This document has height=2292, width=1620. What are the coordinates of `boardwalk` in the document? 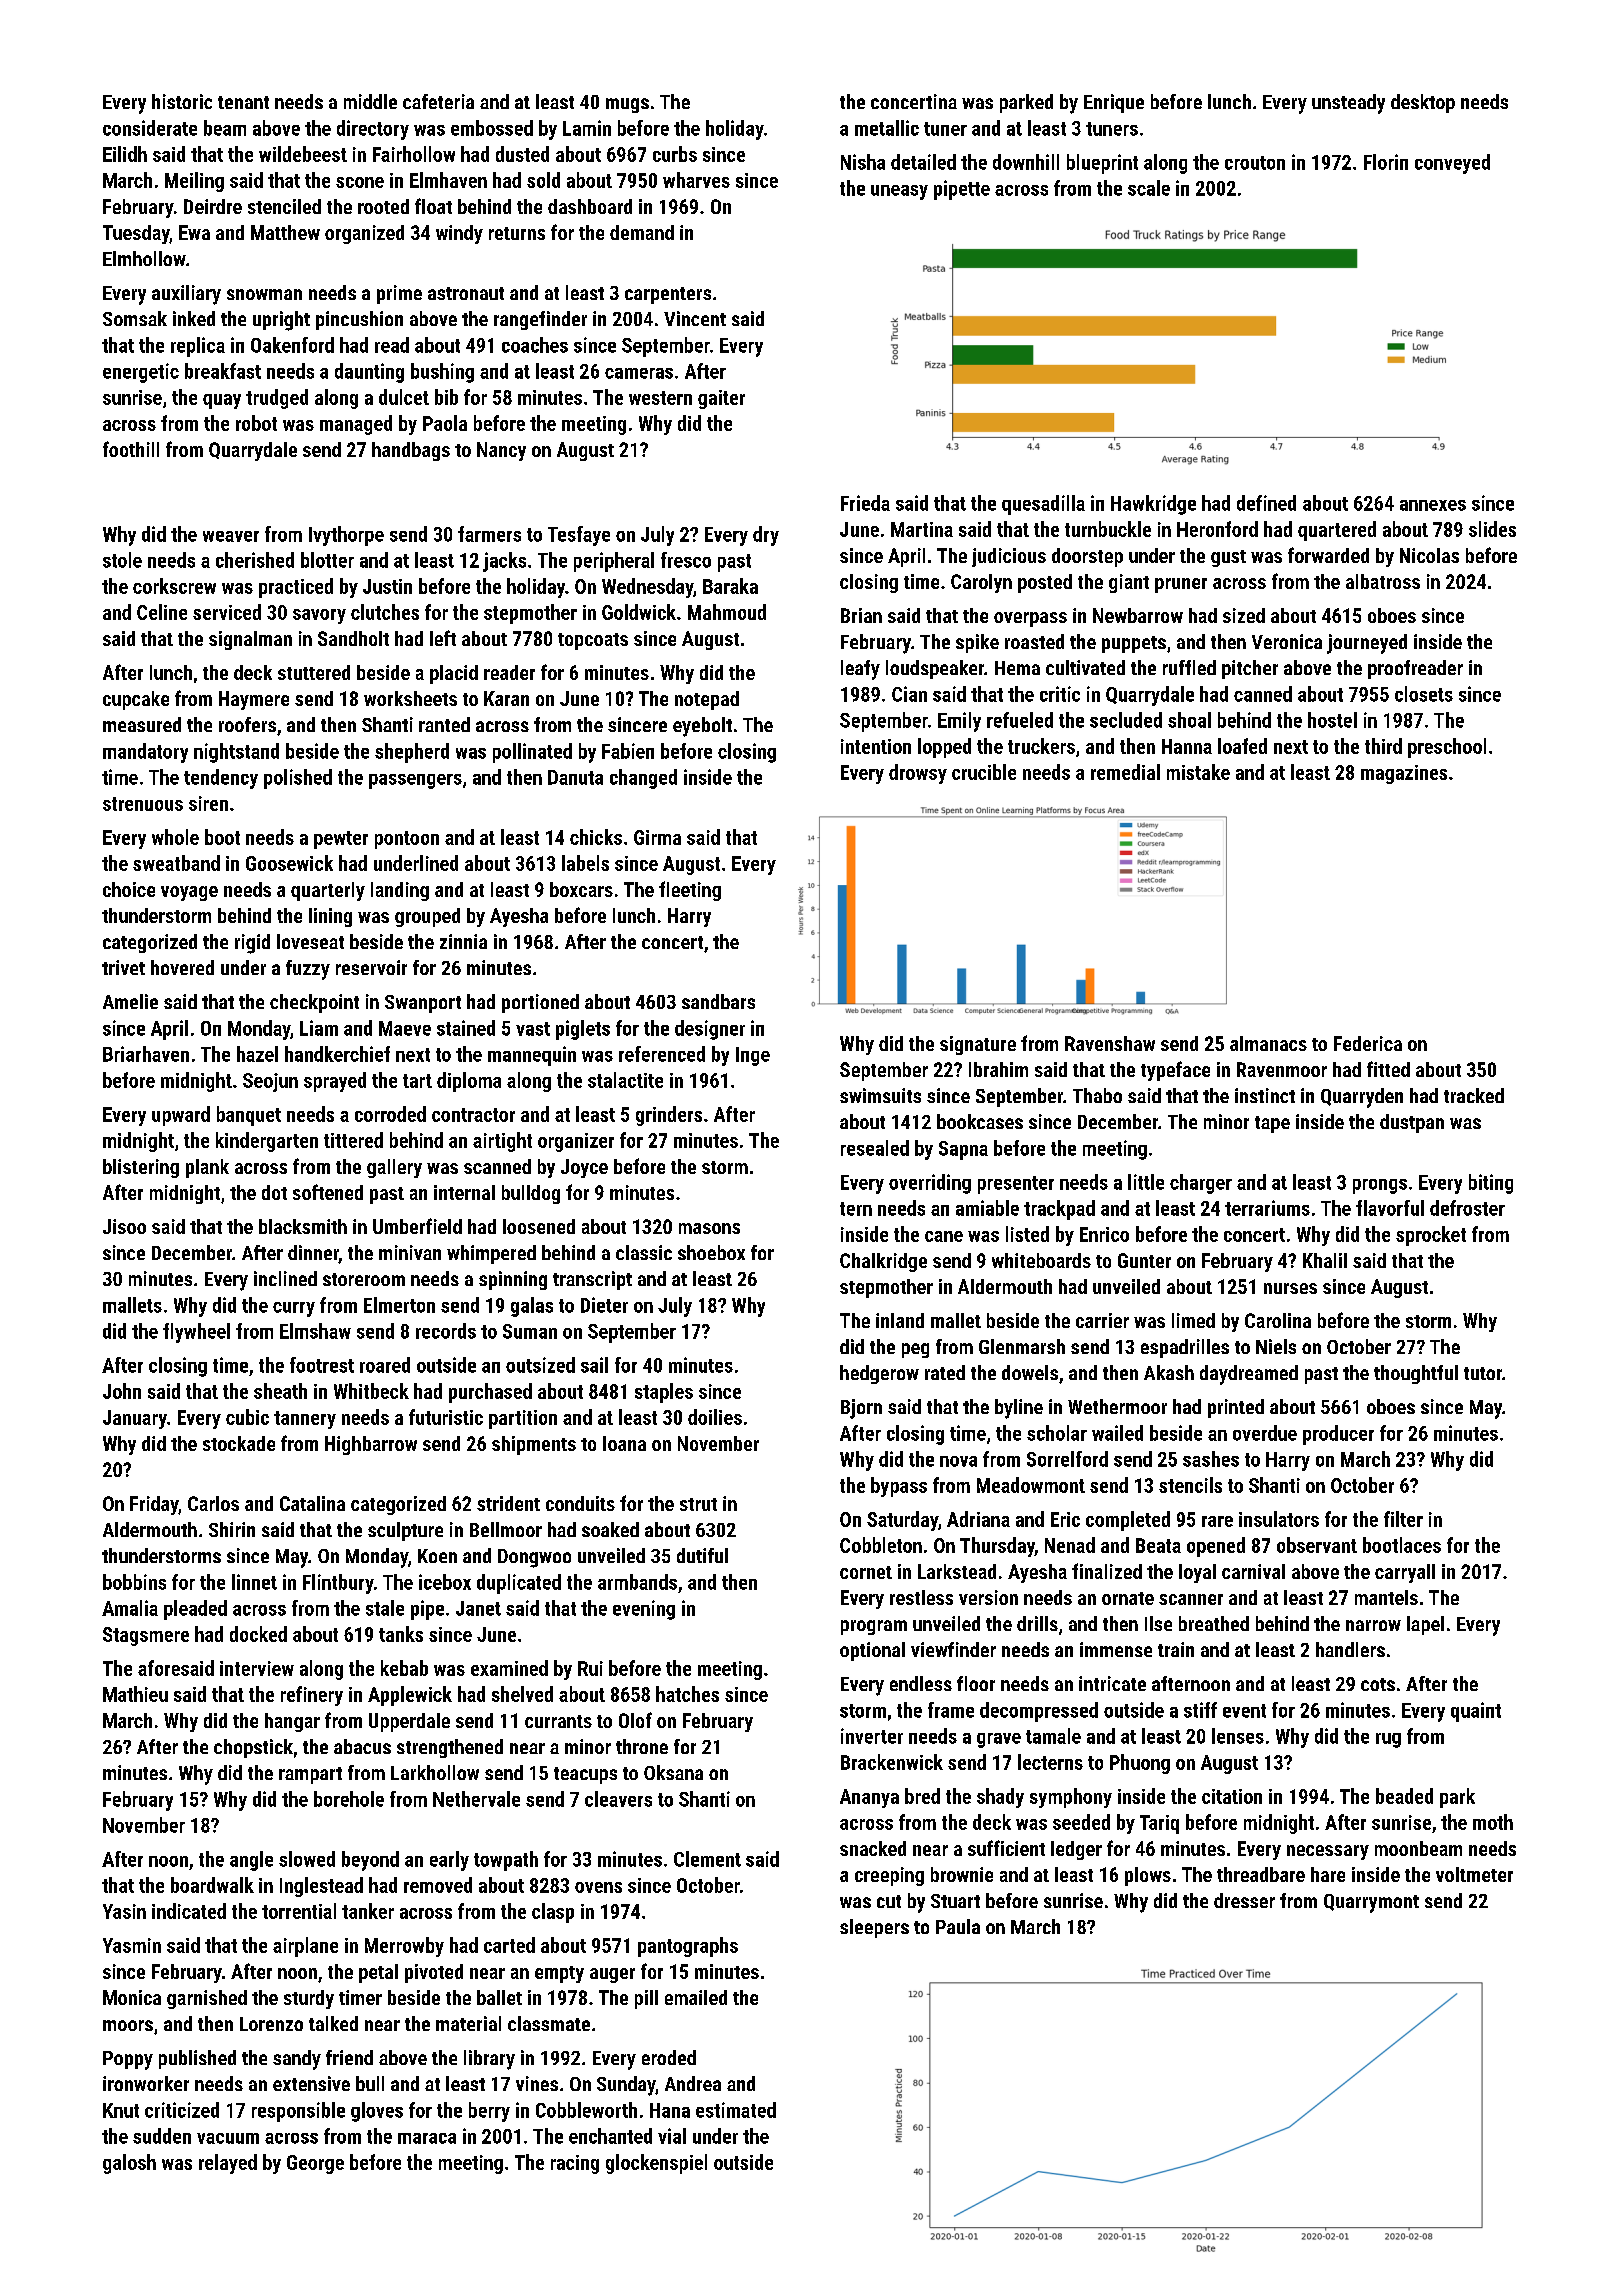 It's located at (212, 1885).
